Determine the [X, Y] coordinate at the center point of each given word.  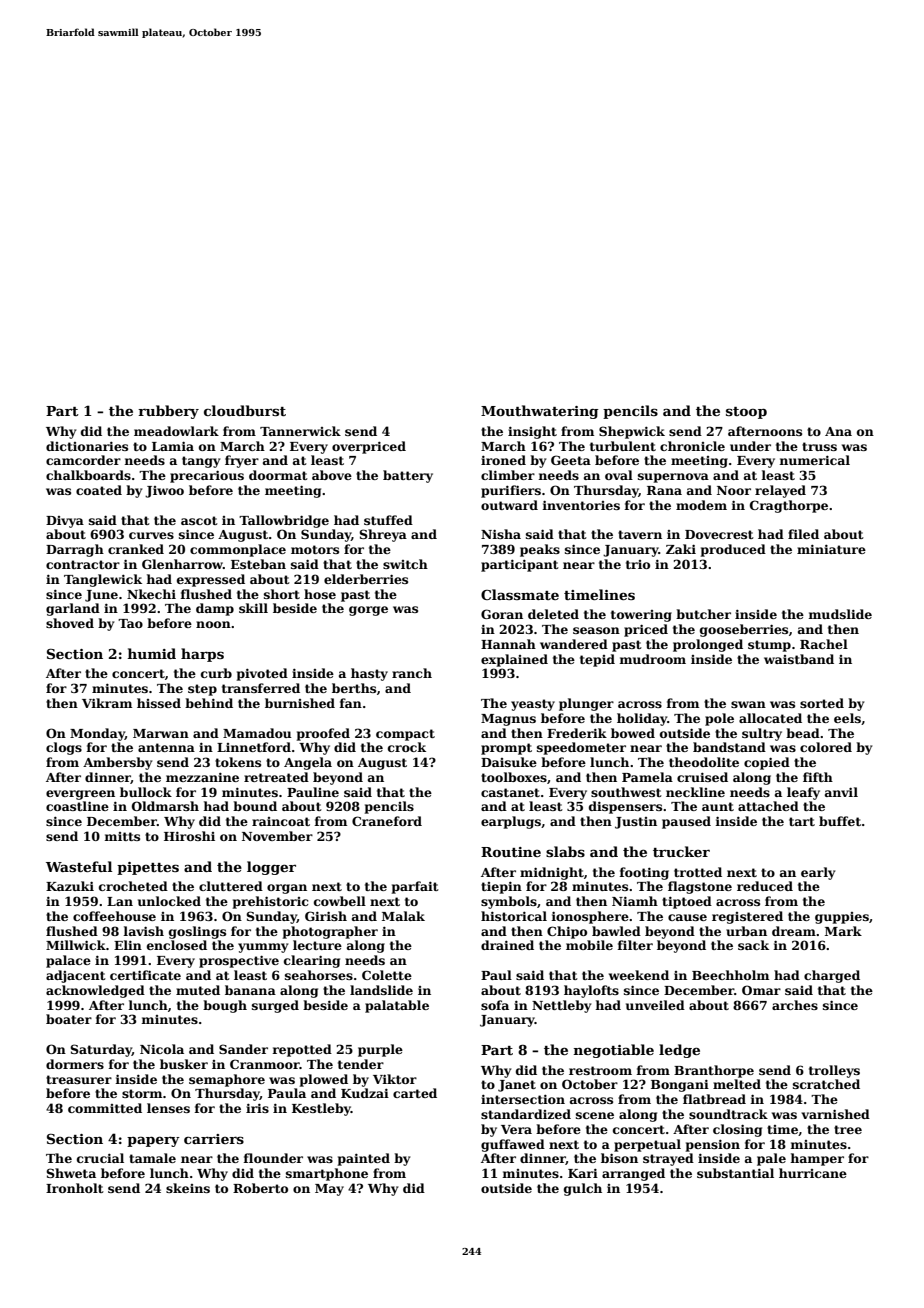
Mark [843, 931]
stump [769, 646]
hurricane [813, 1173]
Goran [502, 614]
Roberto [260, 1188]
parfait [415, 887]
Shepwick [632, 432]
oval [619, 475]
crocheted [133, 886]
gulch [583, 1189]
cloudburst [245, 410]
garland [73, 609]
